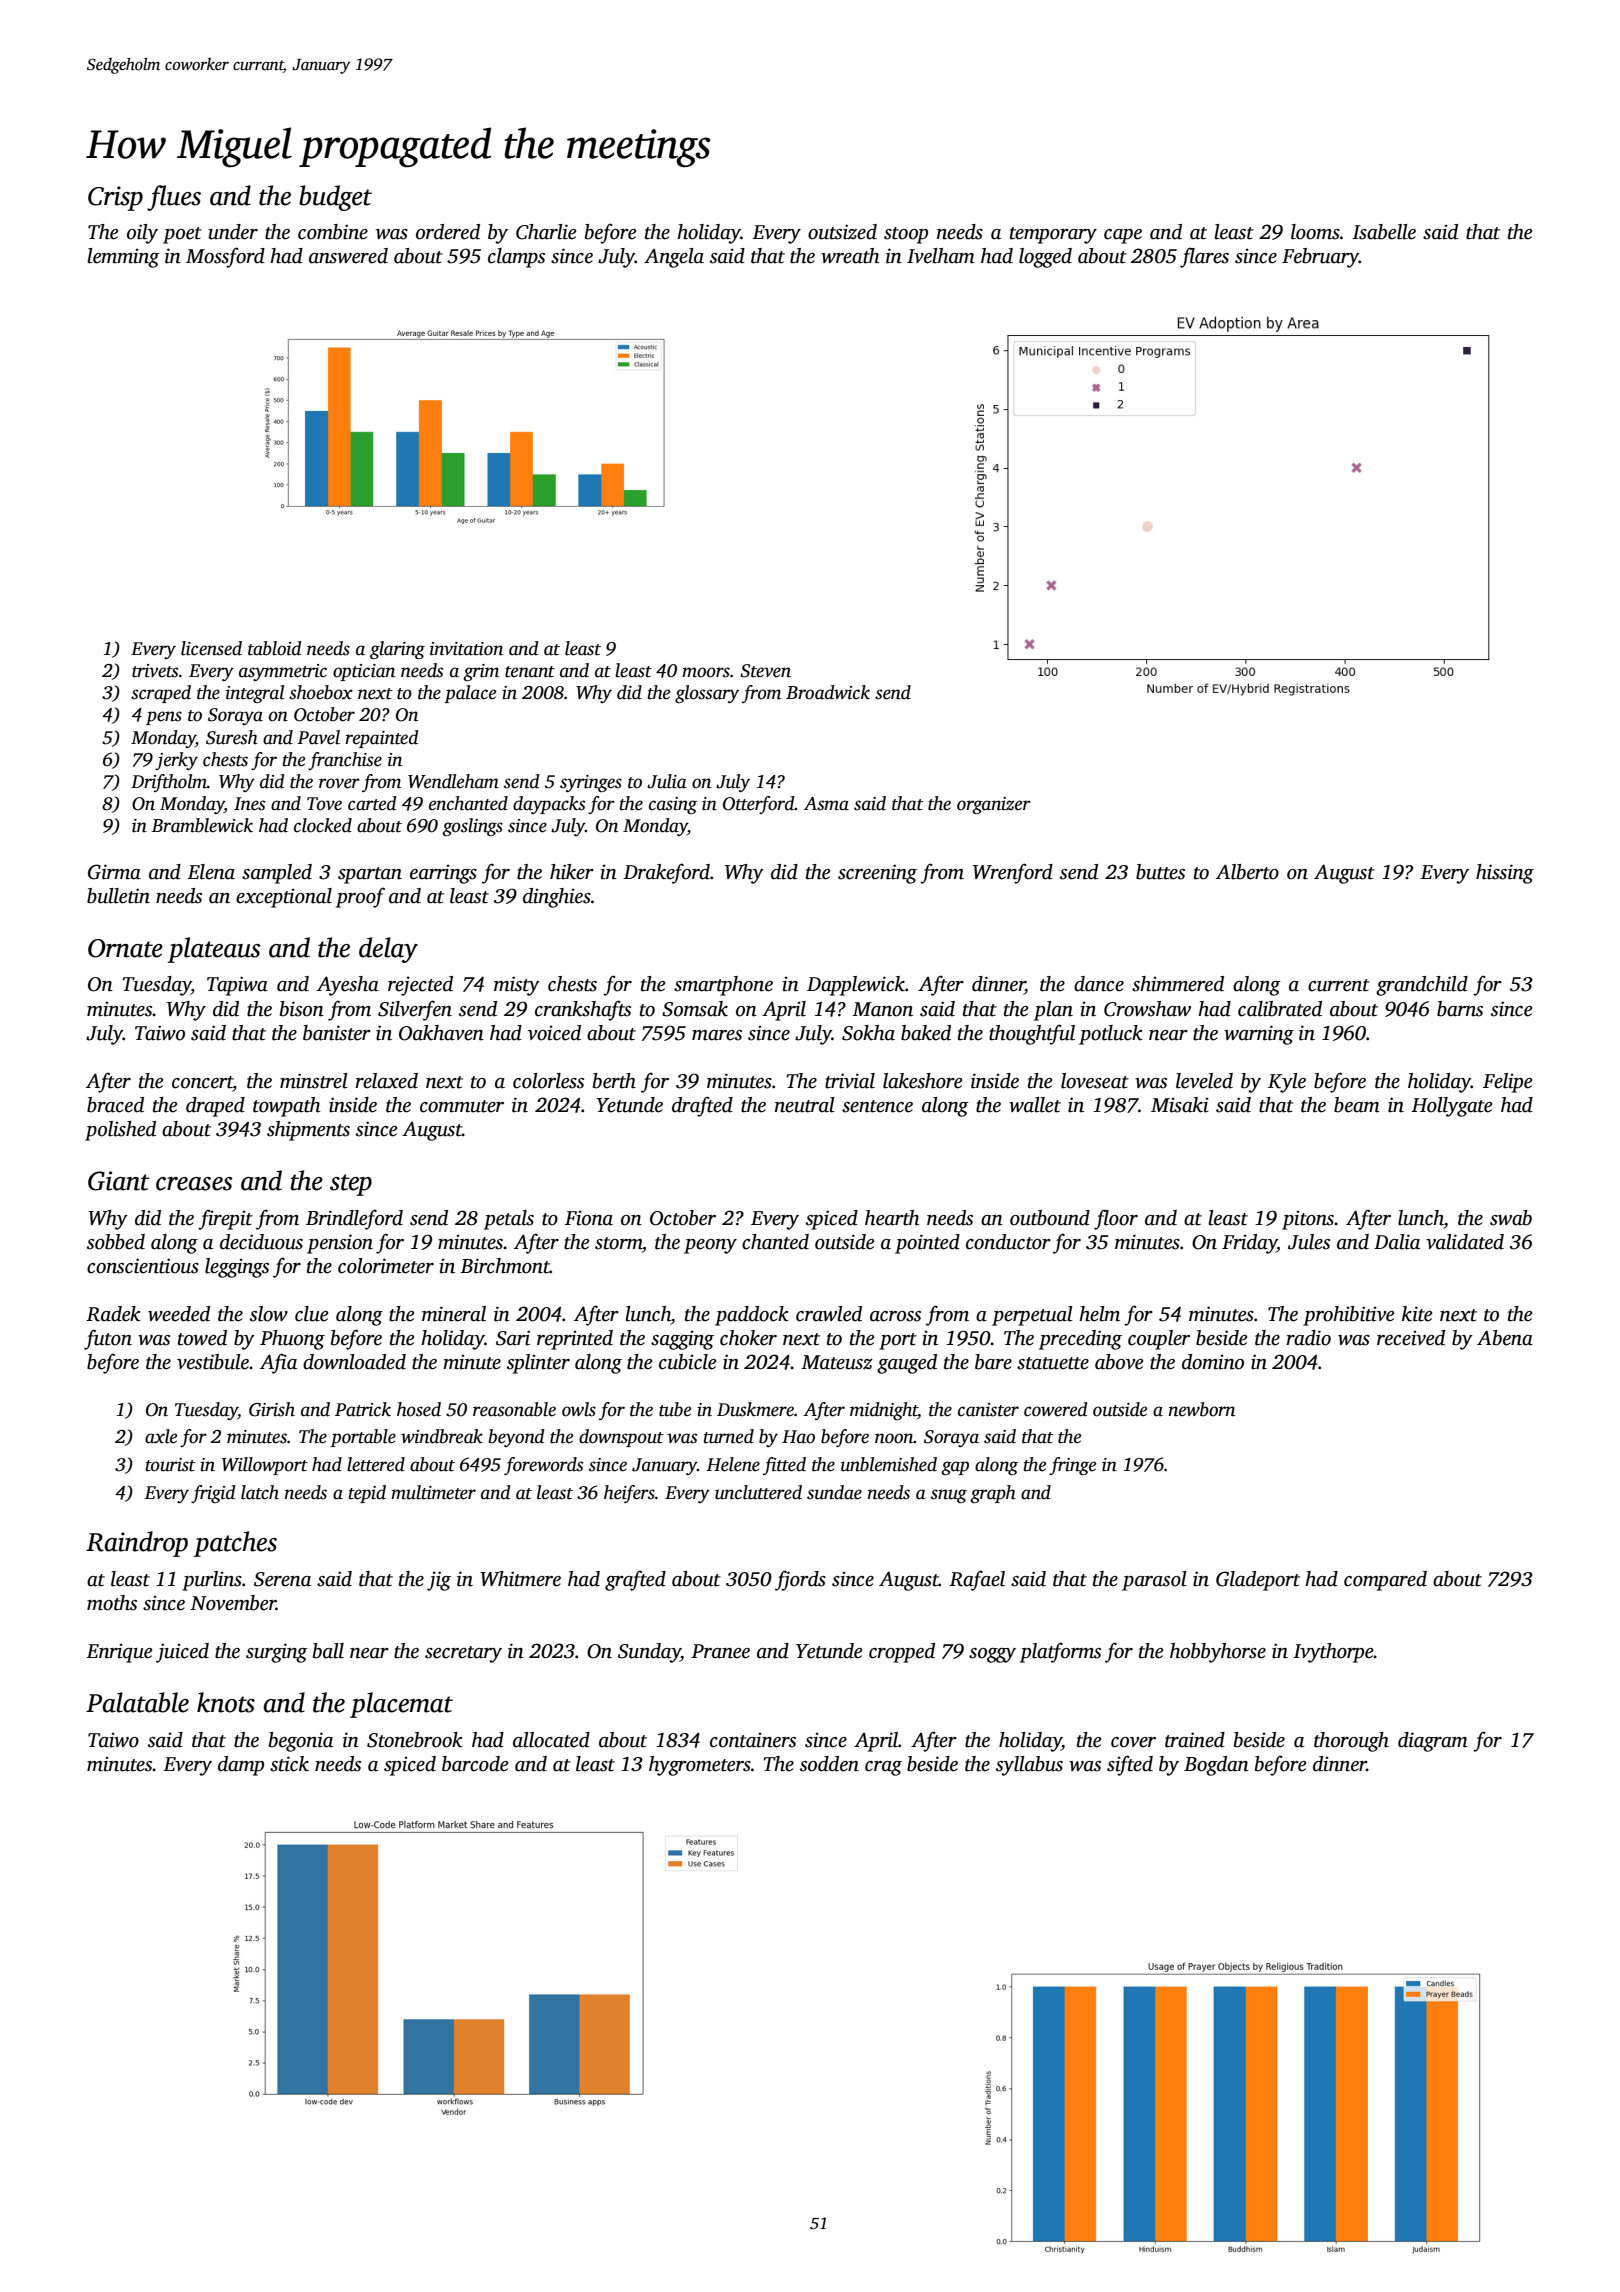  What do you see at coordinates (241, 1766) in the screenshot?
I see `damp` at bounding box center [241, 1766].
